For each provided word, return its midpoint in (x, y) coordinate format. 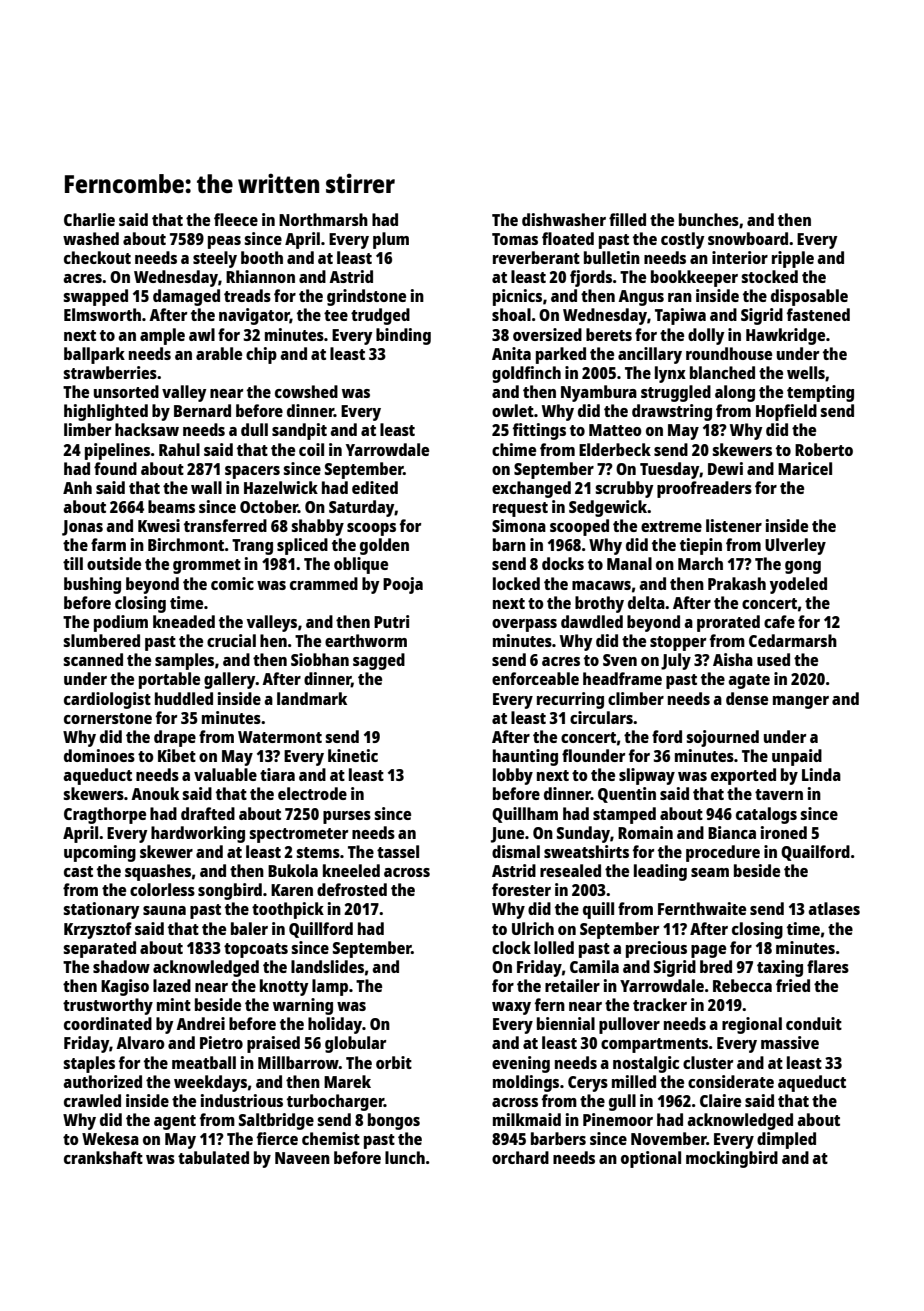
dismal (516, 851)
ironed (784, 832)
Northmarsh (323, 219)
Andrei (200, 1023)
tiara (277, 774)
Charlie (89, 219)
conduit (814, 1023)
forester (521, 889)
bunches (709, 219)
